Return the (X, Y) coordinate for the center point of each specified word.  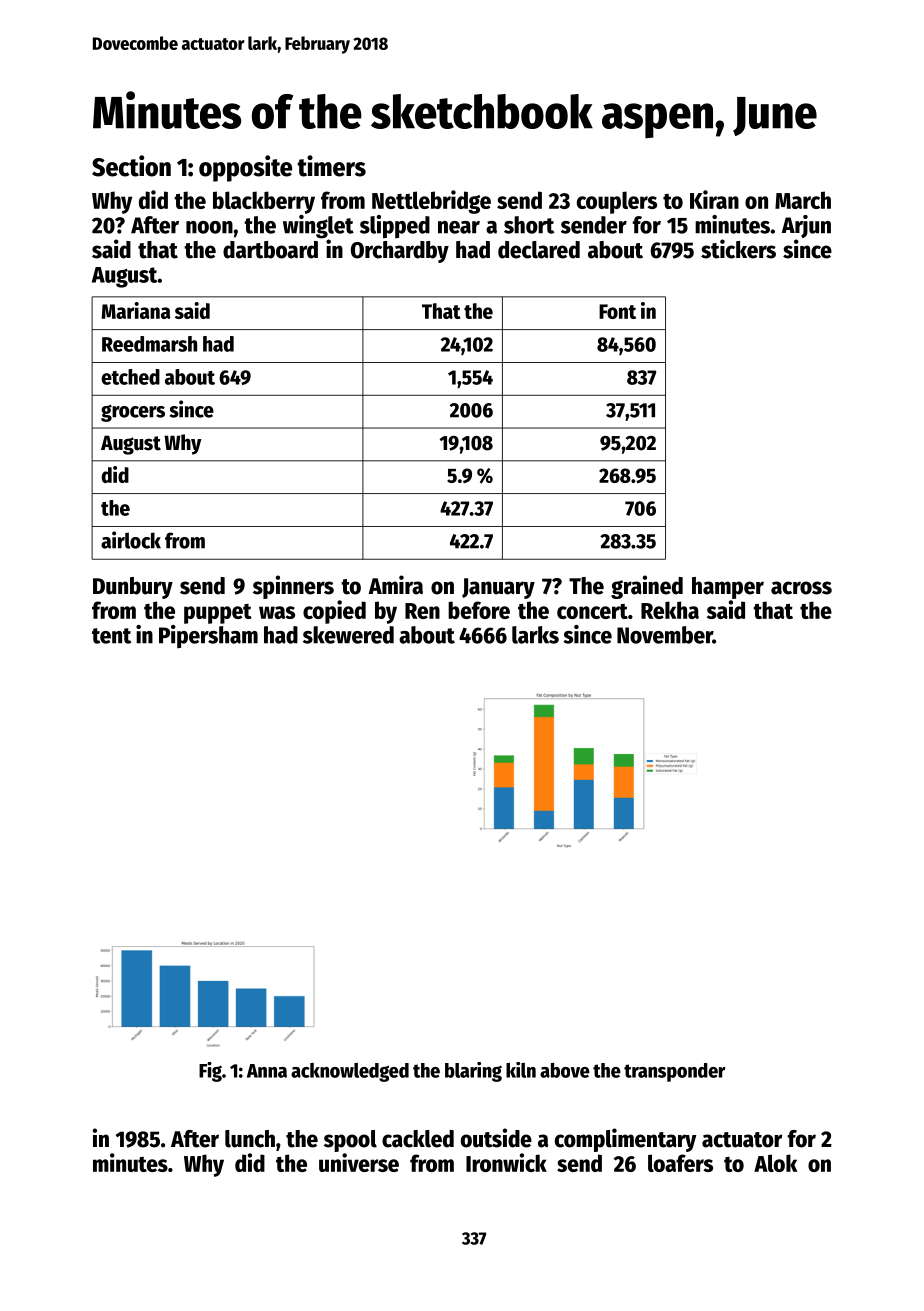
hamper (728, 588)
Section (131, 166)
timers (331, 166)
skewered (348, 635)
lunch (250, 1139)
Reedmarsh (149, 344)
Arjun (806, 226)
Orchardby (400, 252)
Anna (267, 1071)
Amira (395, 585)
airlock (131, 540)
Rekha (670, 610)
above (565, 1070)
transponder (675, 1072)
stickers (738, 249)
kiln (521, 1070)
